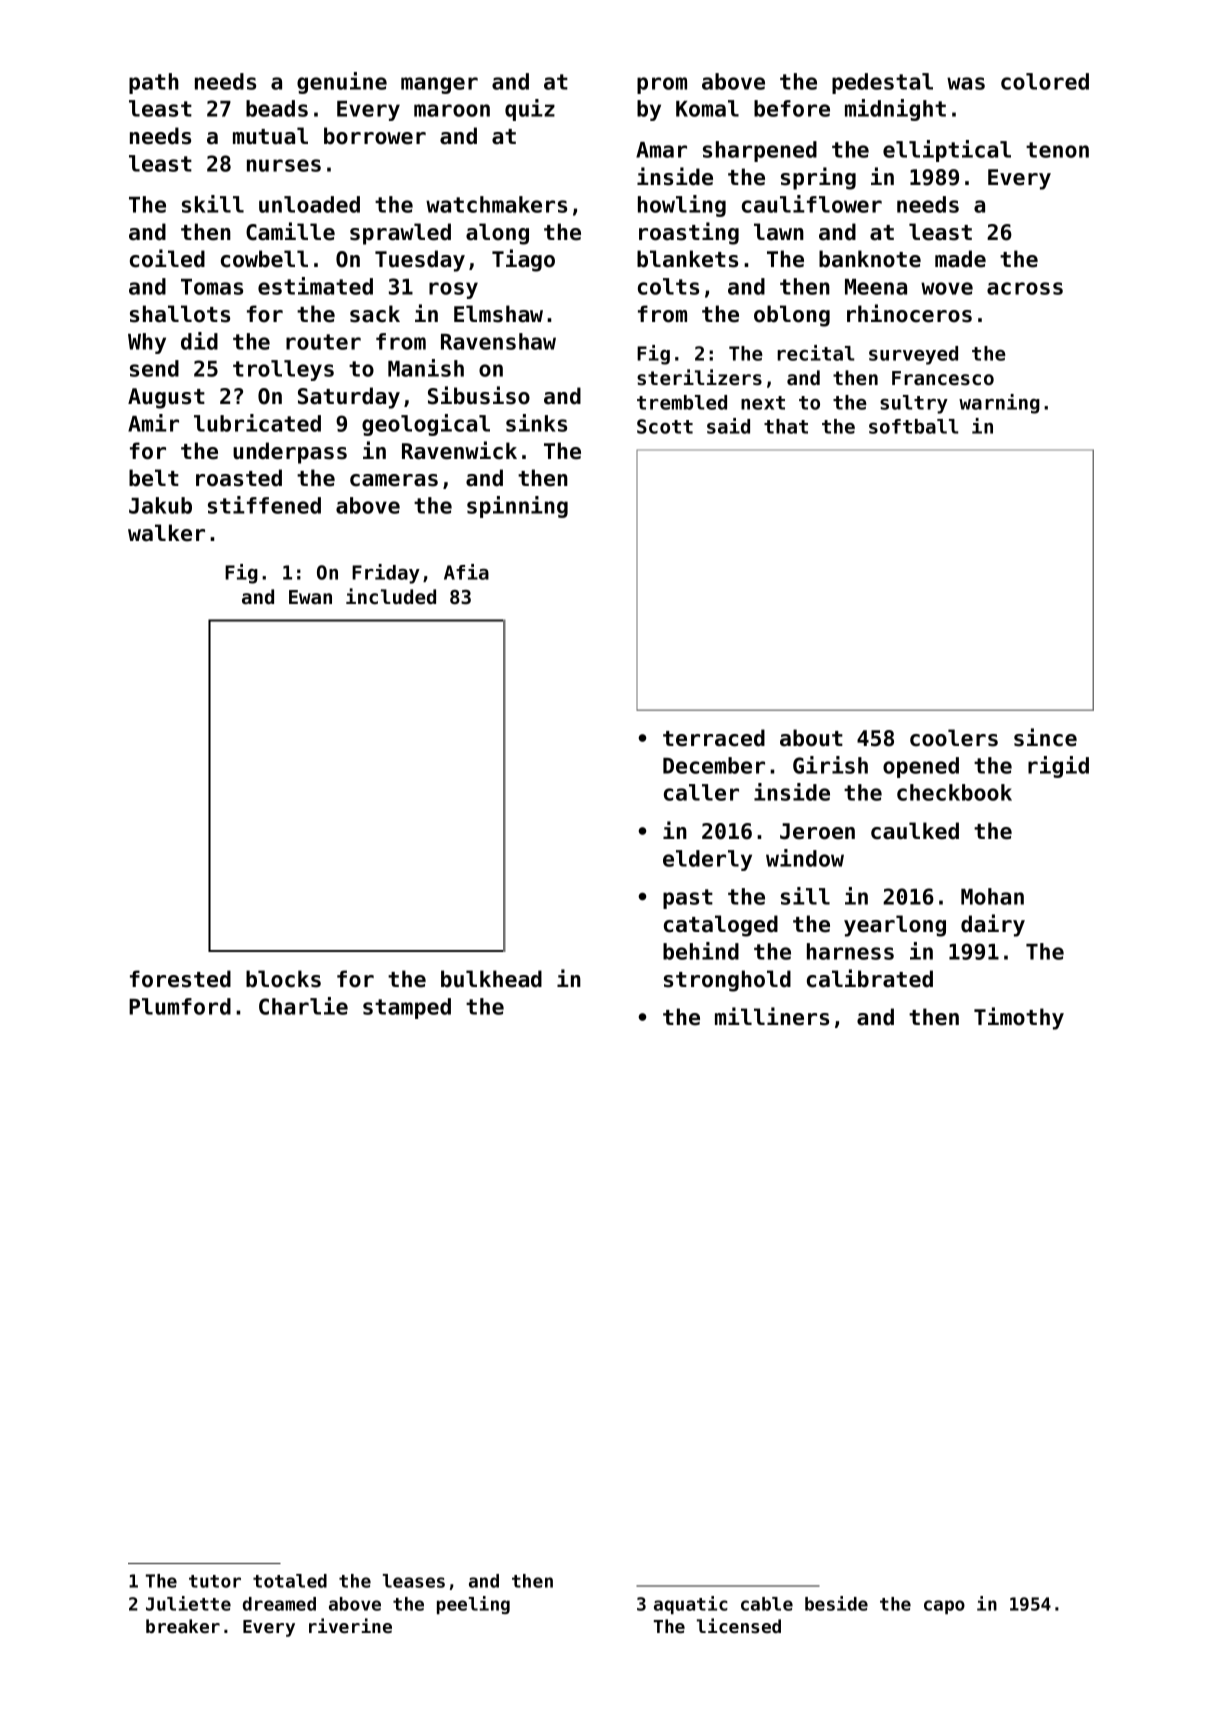 Image resolution: width=1222 pixels, height=1728 pixels. Describe the element at coordinates (966, 83) in the screenshot. I see `was` at that location.
